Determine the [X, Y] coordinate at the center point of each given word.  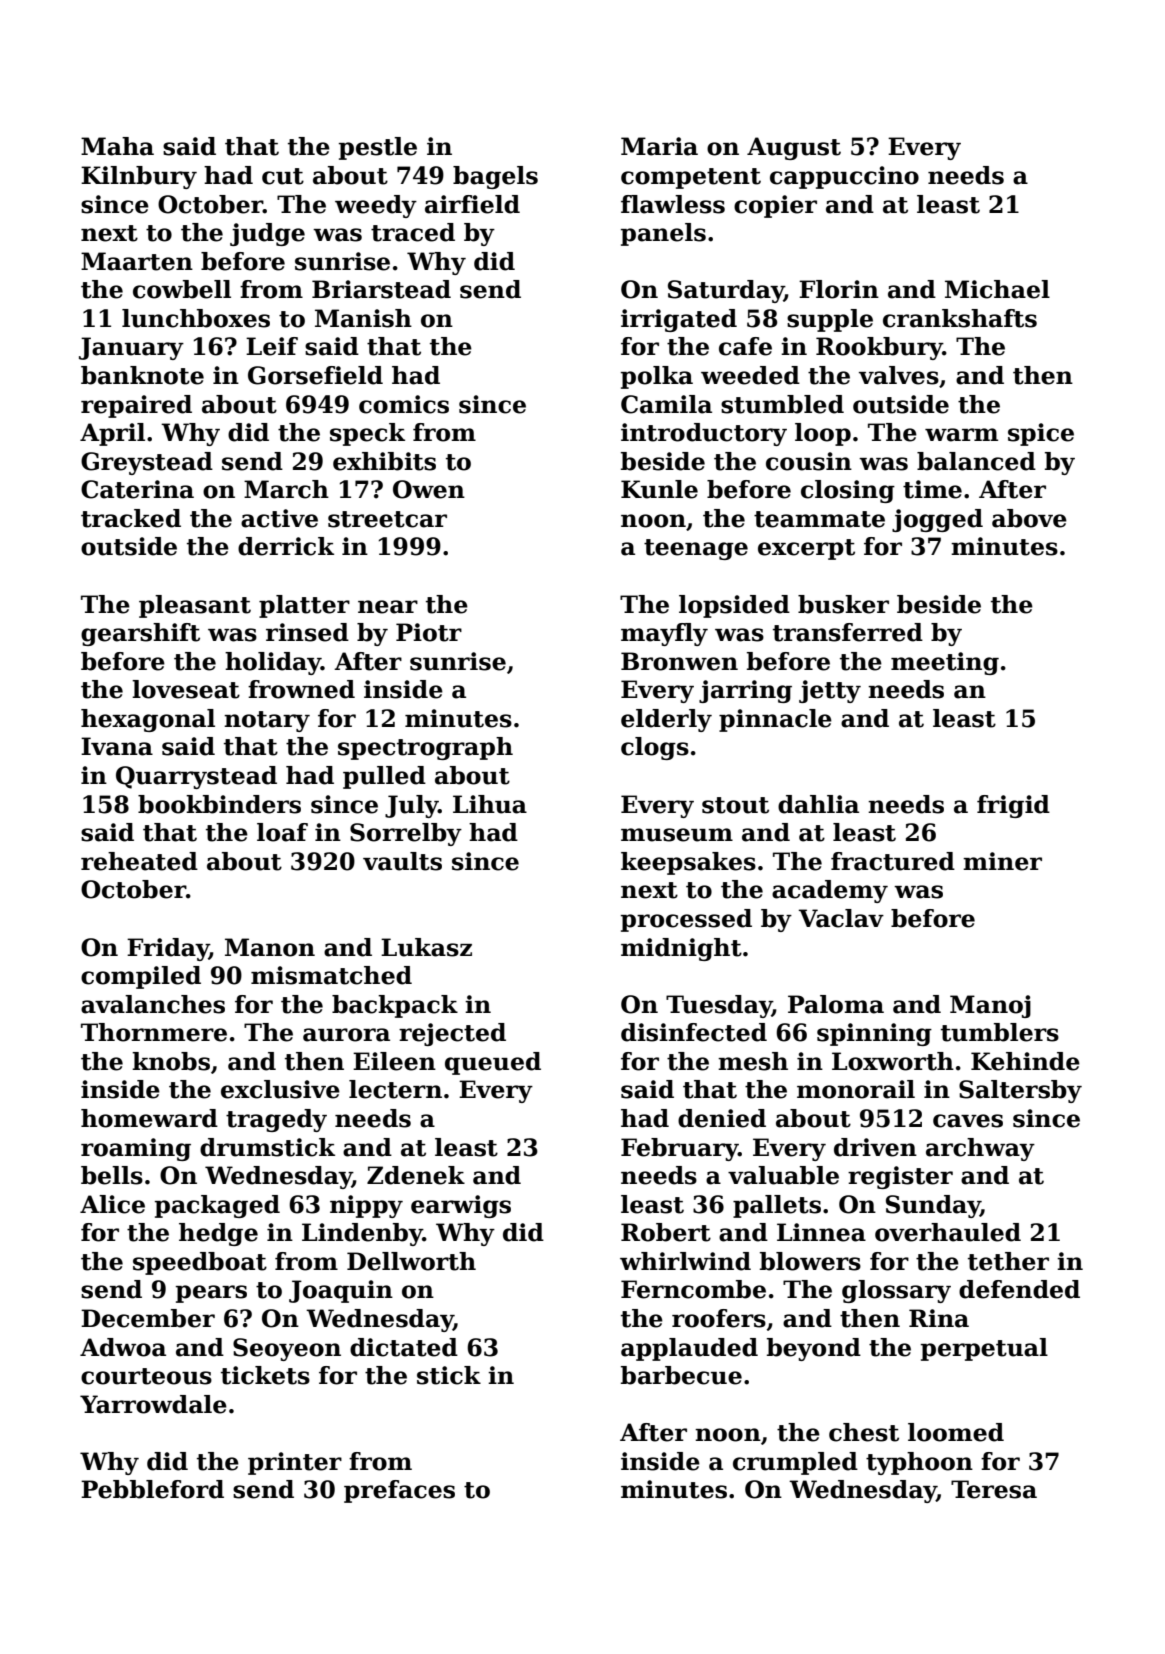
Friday [168, 949]
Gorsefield [315, 375]
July [411, 806]
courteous [146, 1376]
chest [864, 1432]
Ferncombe [693, 1289]
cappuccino [844, 177]
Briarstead [381, 289]
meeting [945, 663]
